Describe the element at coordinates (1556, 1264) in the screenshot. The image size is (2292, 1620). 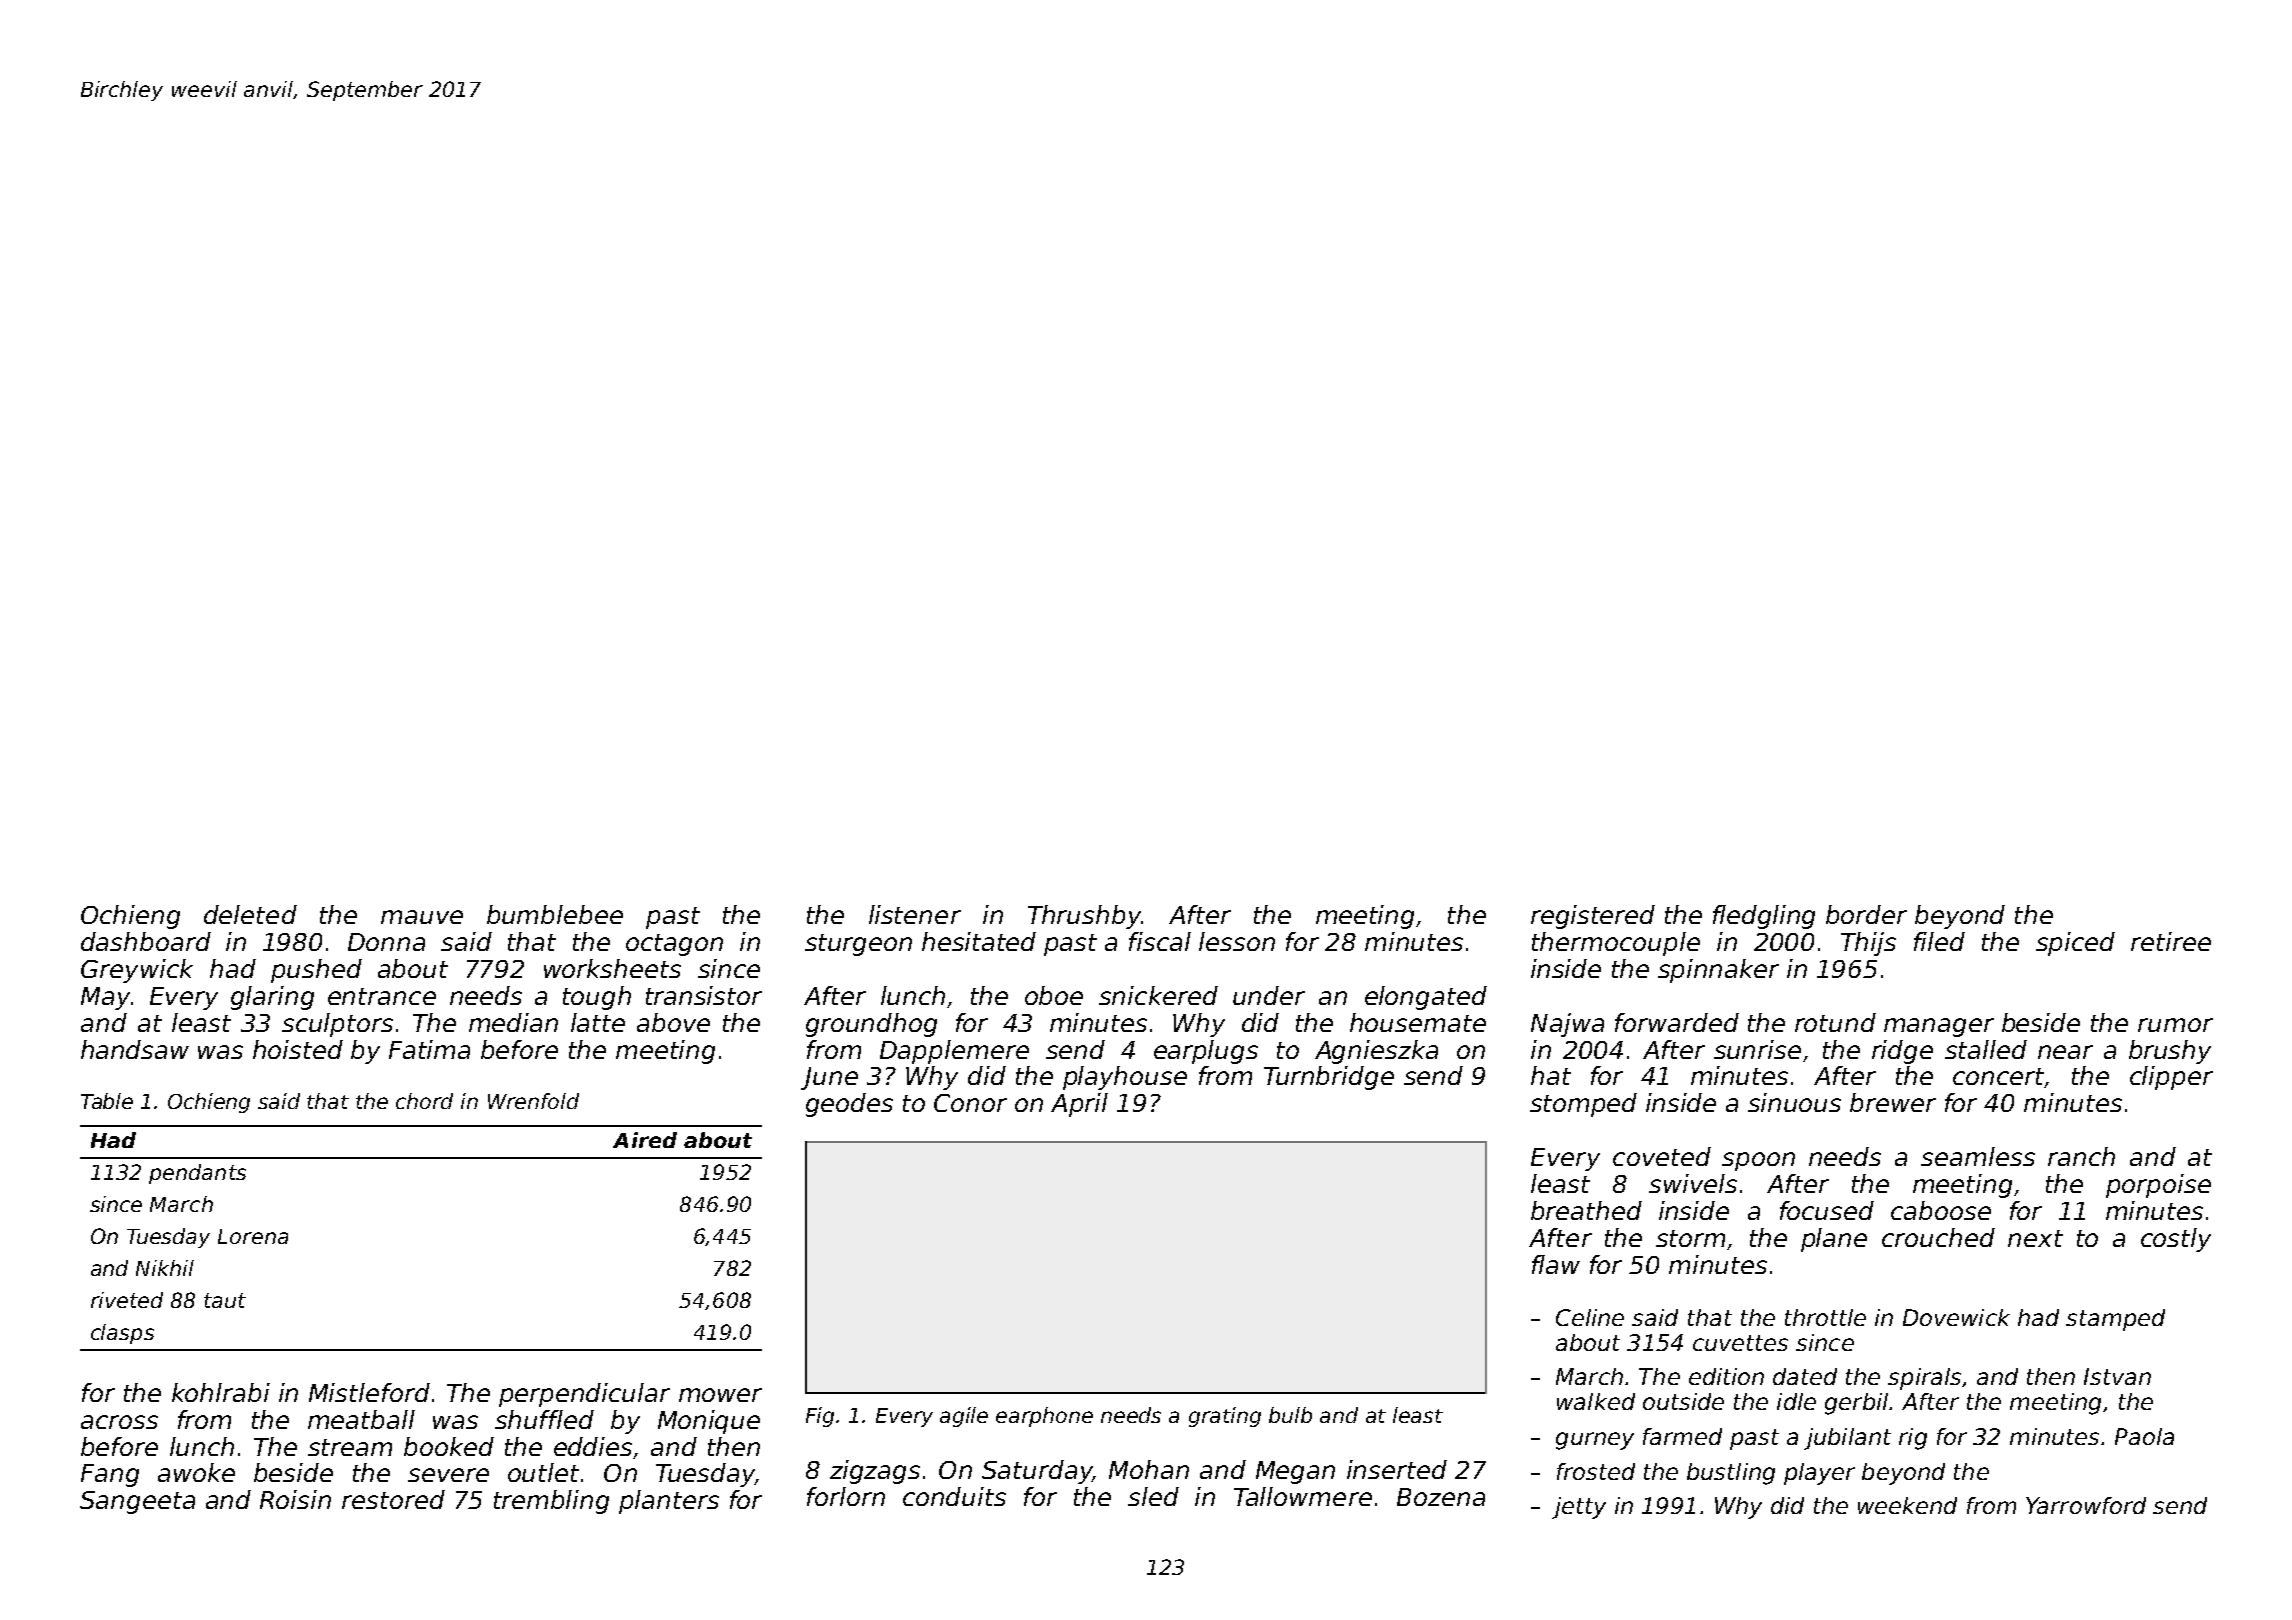
I see `flaw` at that location.
